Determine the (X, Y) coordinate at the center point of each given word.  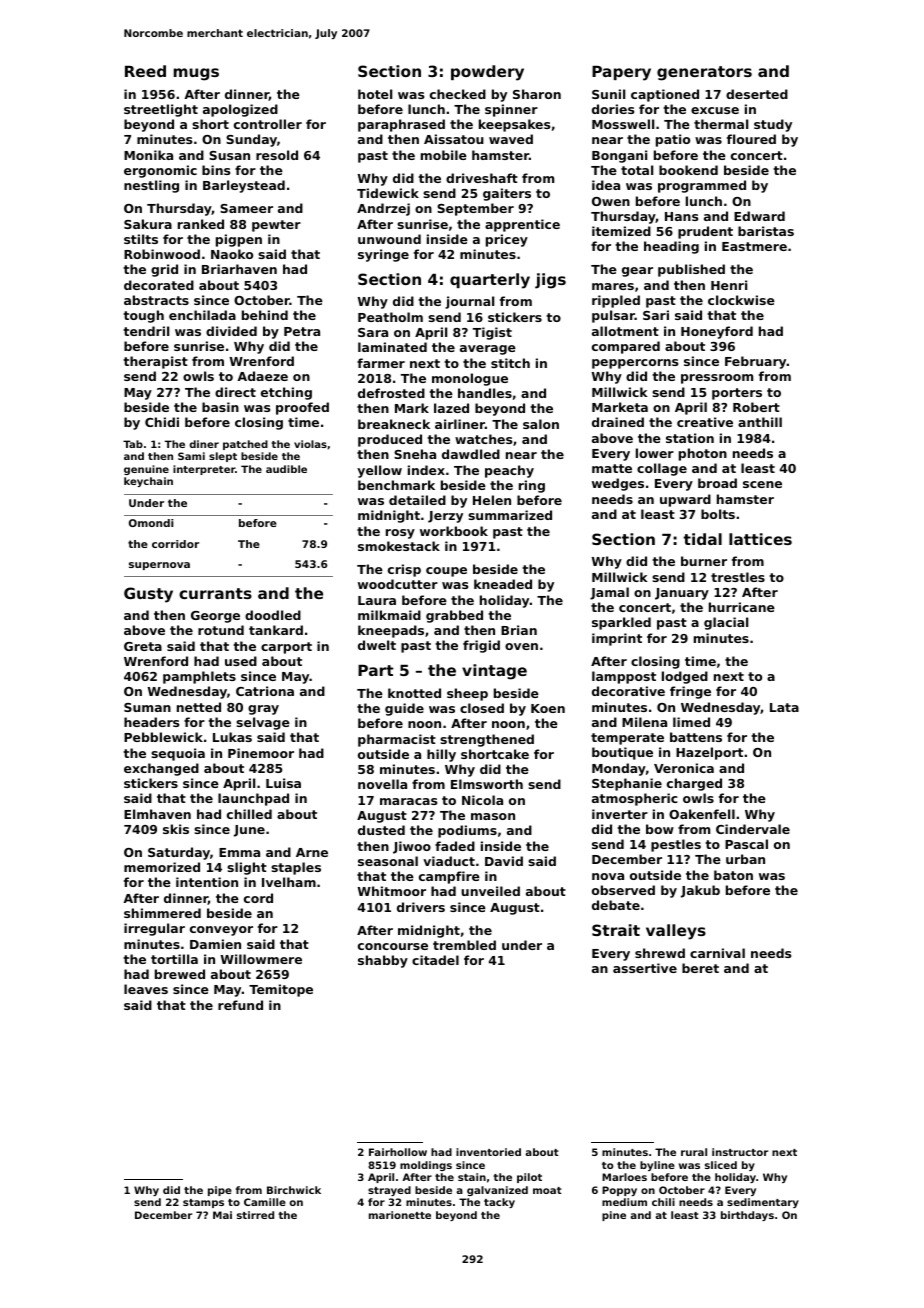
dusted (381, 830)
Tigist (492, 333)
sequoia (178, 754)
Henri (729, 285)
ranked (201, 224)
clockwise (741, 300)
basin (220, 407)
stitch (510, 363)
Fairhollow (398, 1152)
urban (745, 859)
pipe (220, 1191)
